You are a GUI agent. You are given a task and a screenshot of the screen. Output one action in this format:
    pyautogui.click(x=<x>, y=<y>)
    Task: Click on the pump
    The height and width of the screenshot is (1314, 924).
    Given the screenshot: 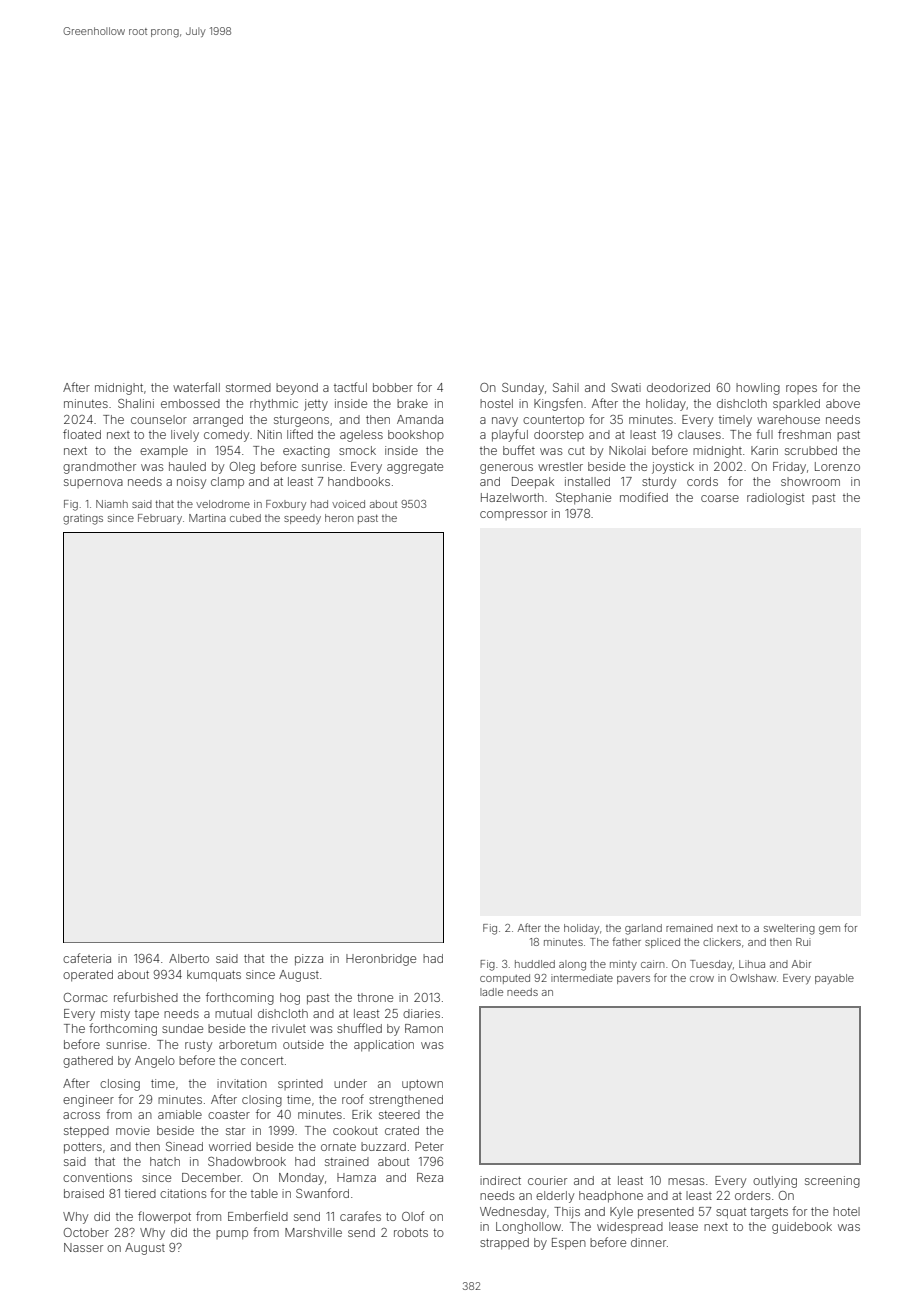 What is the action you would take?
    pyautogui.click(x=232, y=1235)
